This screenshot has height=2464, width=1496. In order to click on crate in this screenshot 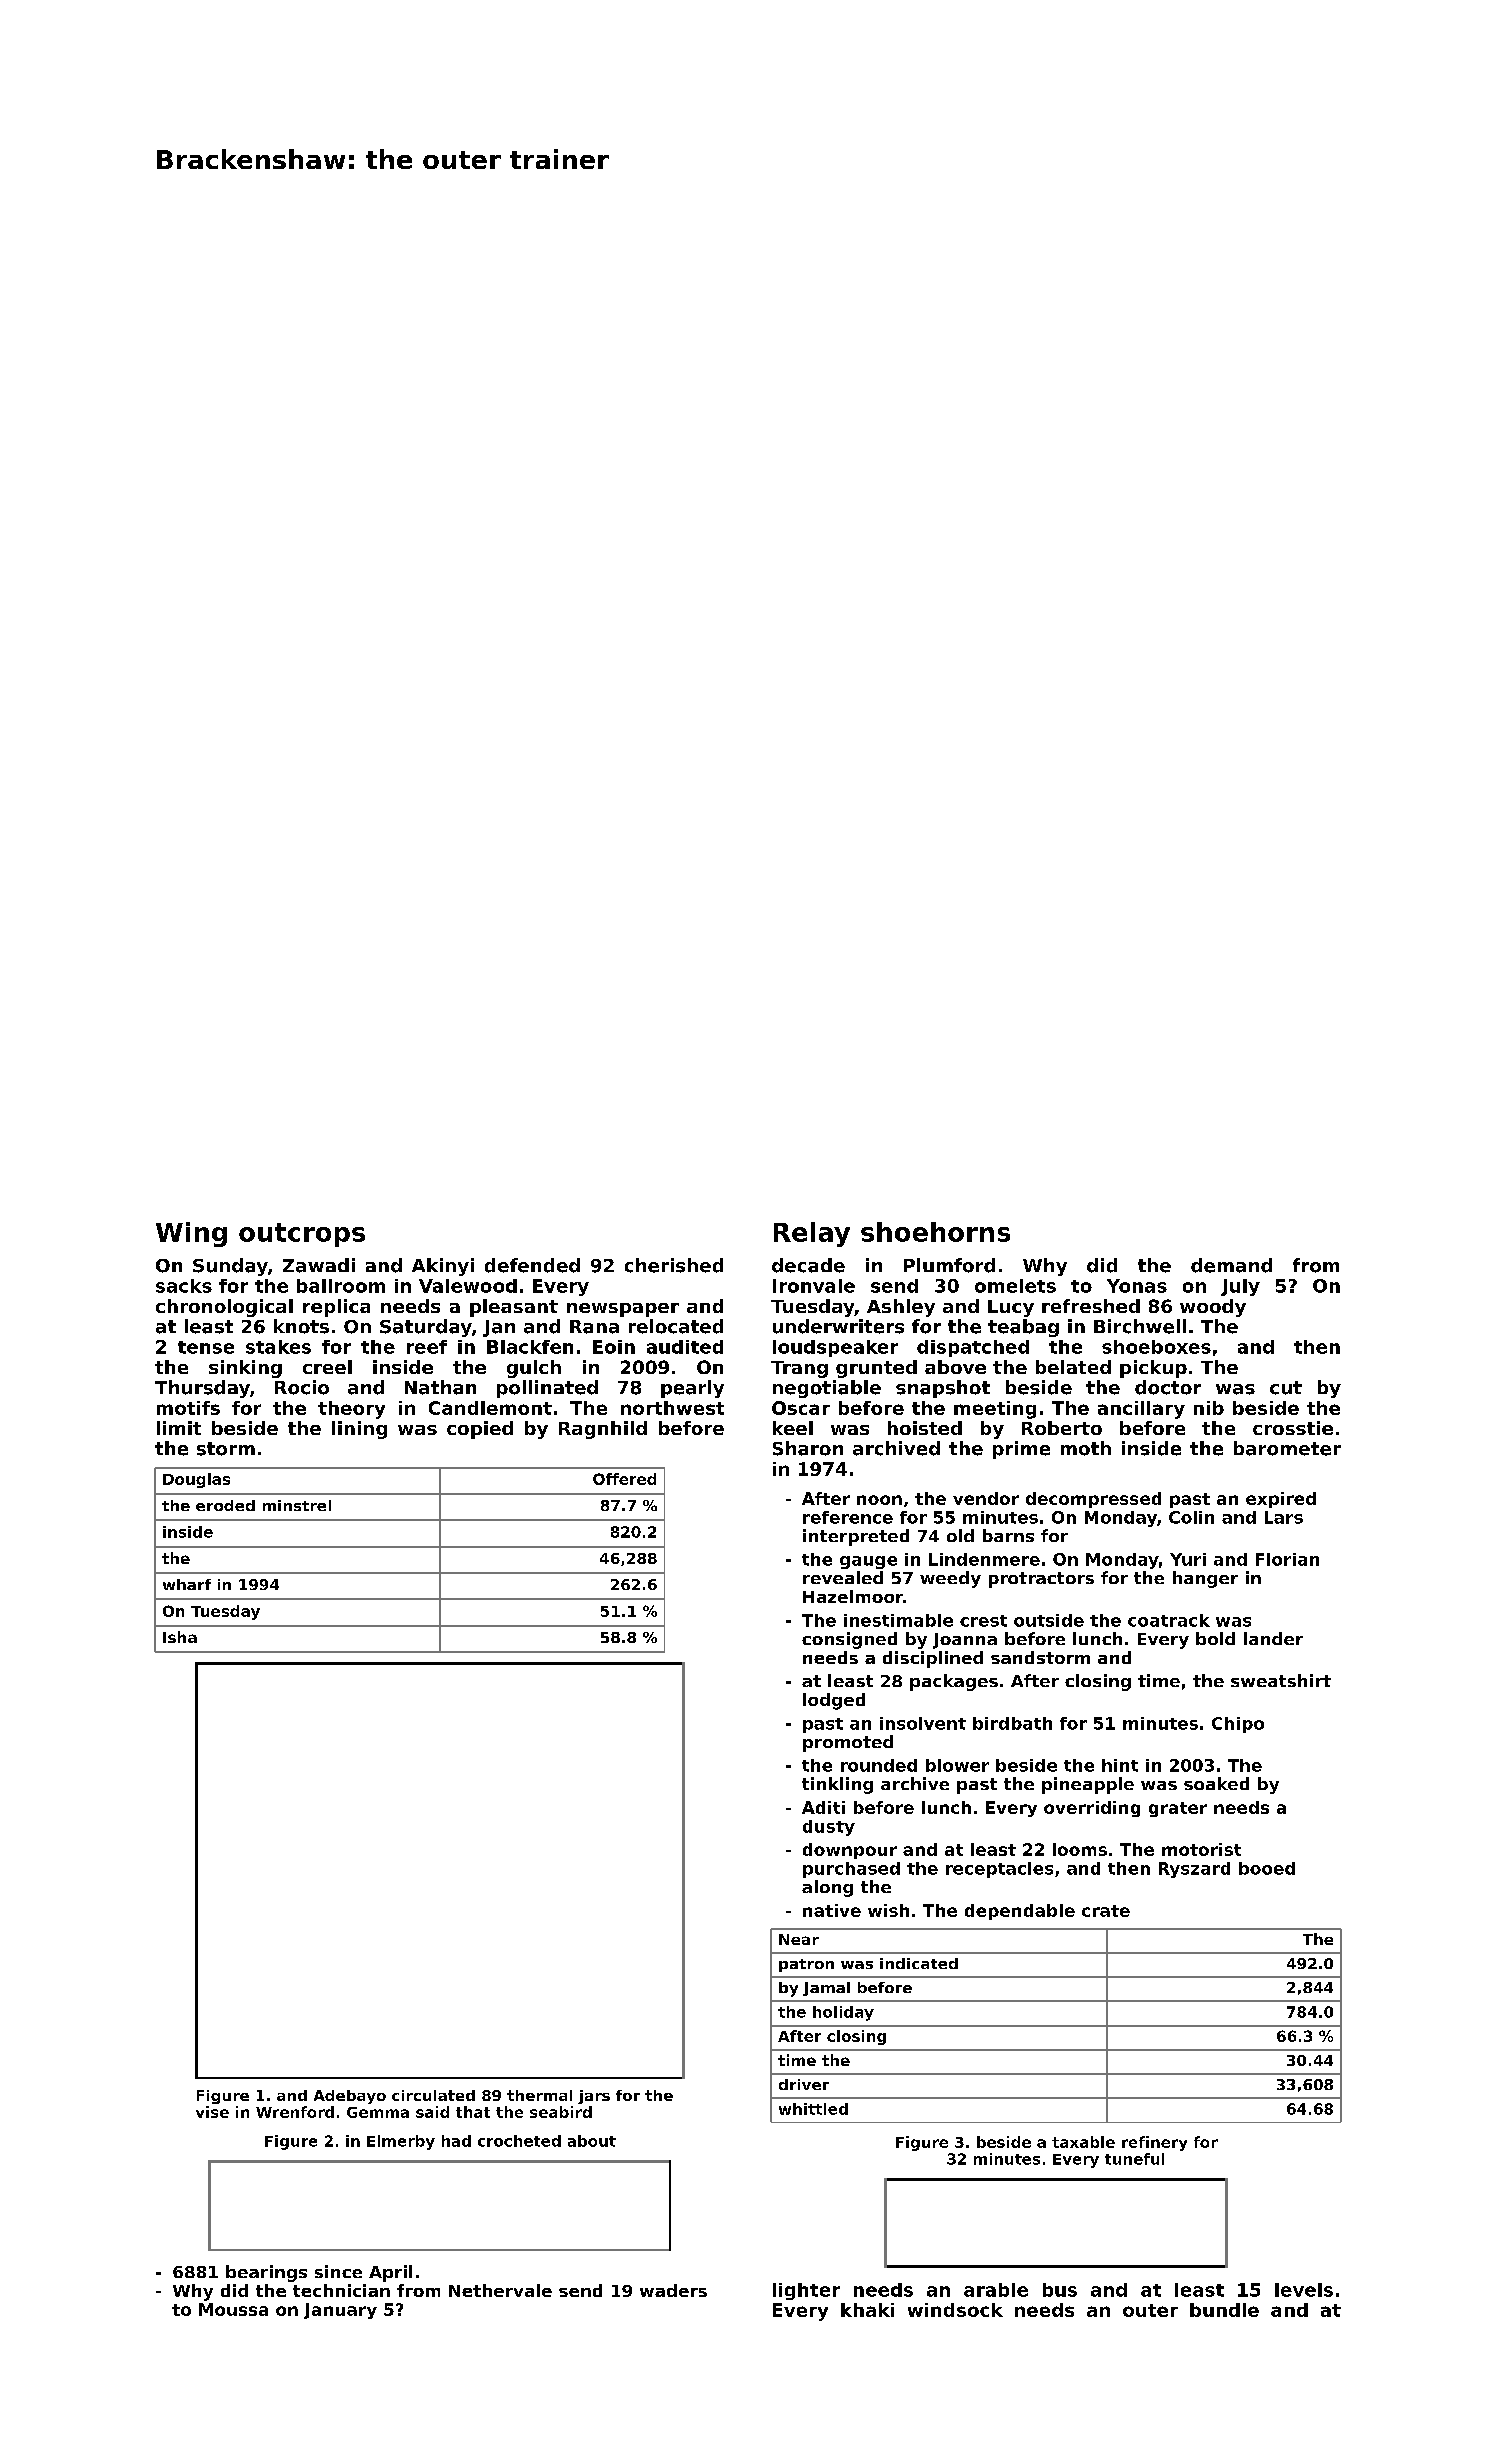, I will do `click(1106, 1911)`.
